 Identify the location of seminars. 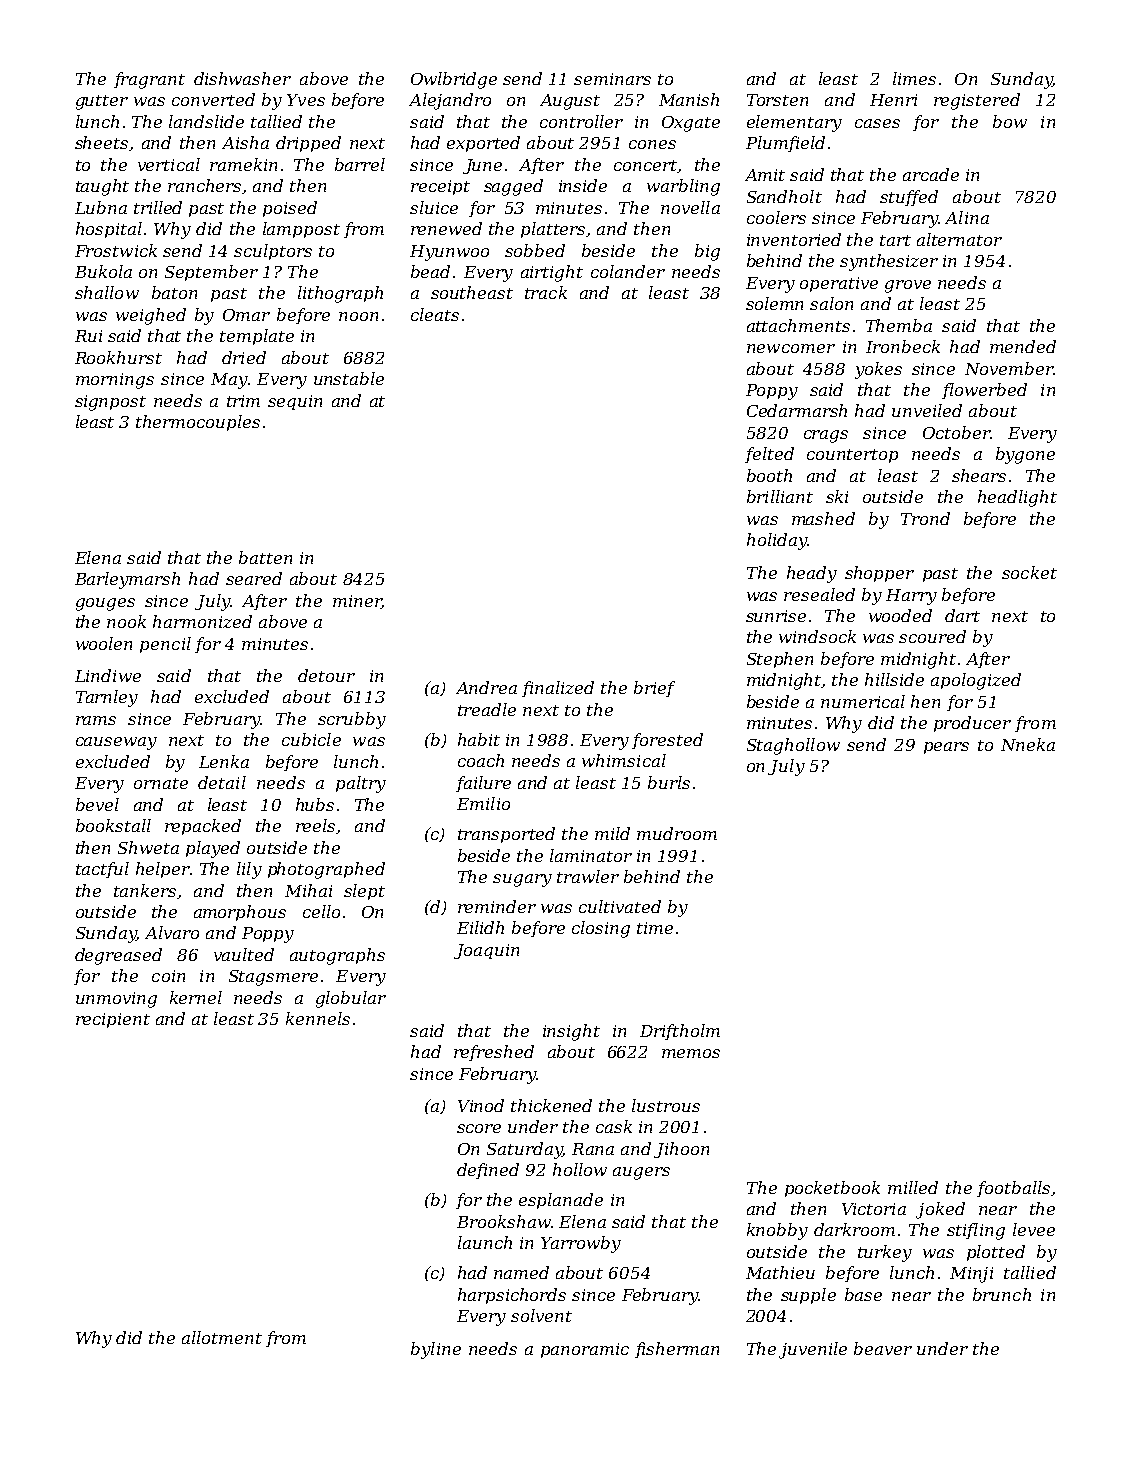
(612, 79).
